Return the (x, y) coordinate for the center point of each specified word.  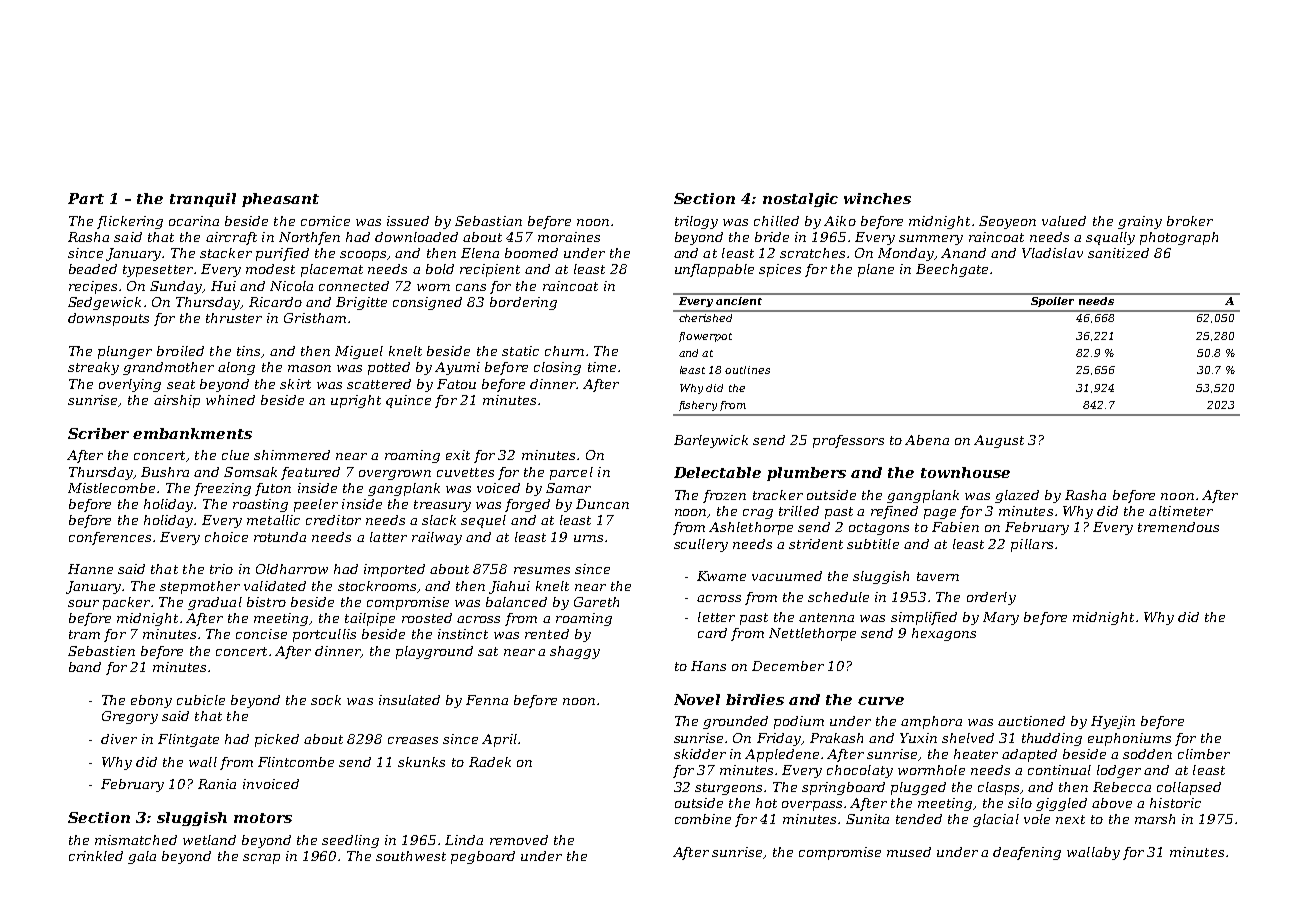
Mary (1001, 618)
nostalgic (800, 200)
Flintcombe (296, 762)
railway (437, 538)
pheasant (280, 200)
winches (877, 198)
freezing (222, 489)
